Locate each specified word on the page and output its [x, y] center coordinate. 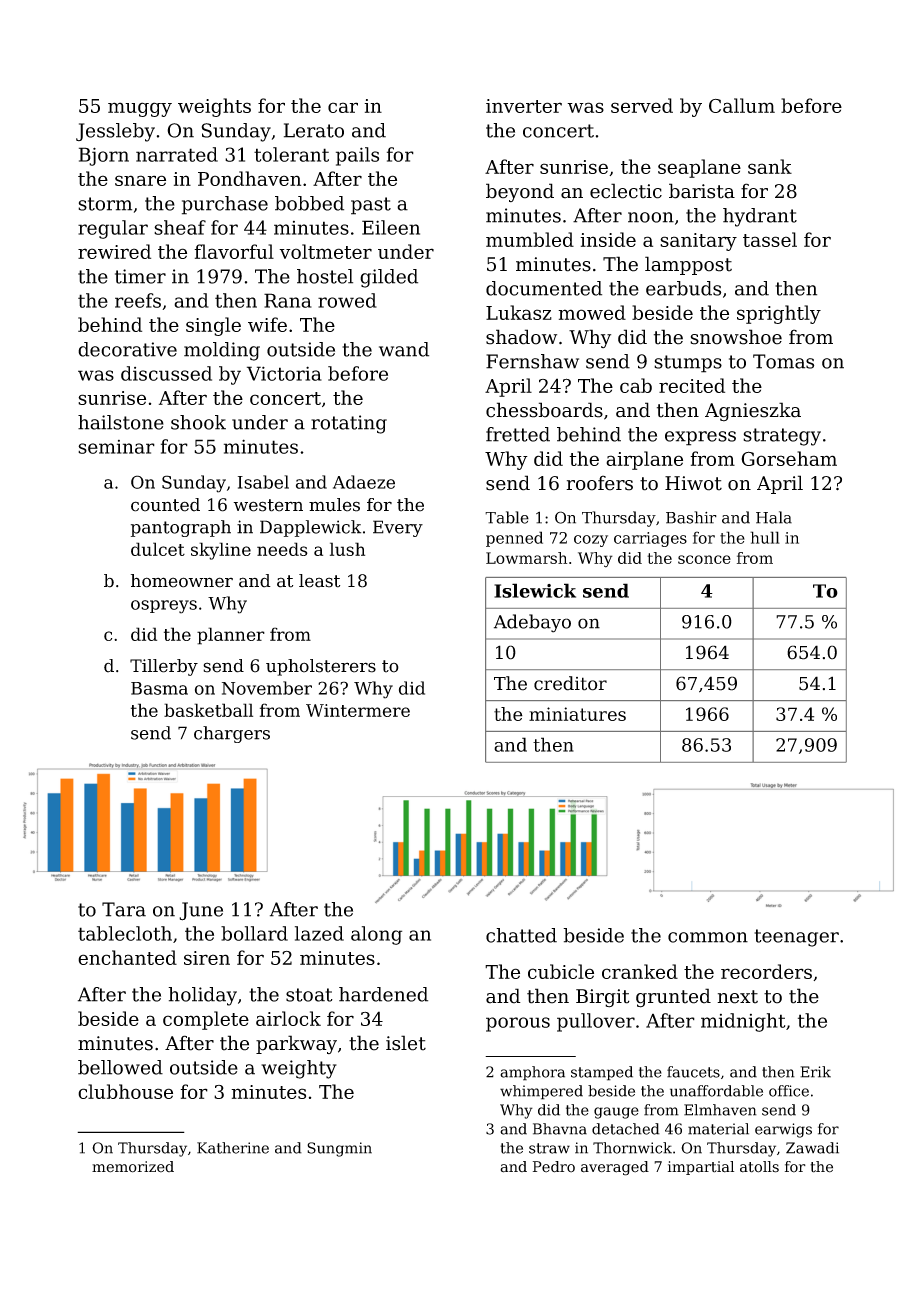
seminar [116, 447]
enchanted [127, 957]
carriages [650, 539]
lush [347, 549]
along [376, 935]
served [642, 105]
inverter [524, 106]
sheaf [180, 227]
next [737, 997]
